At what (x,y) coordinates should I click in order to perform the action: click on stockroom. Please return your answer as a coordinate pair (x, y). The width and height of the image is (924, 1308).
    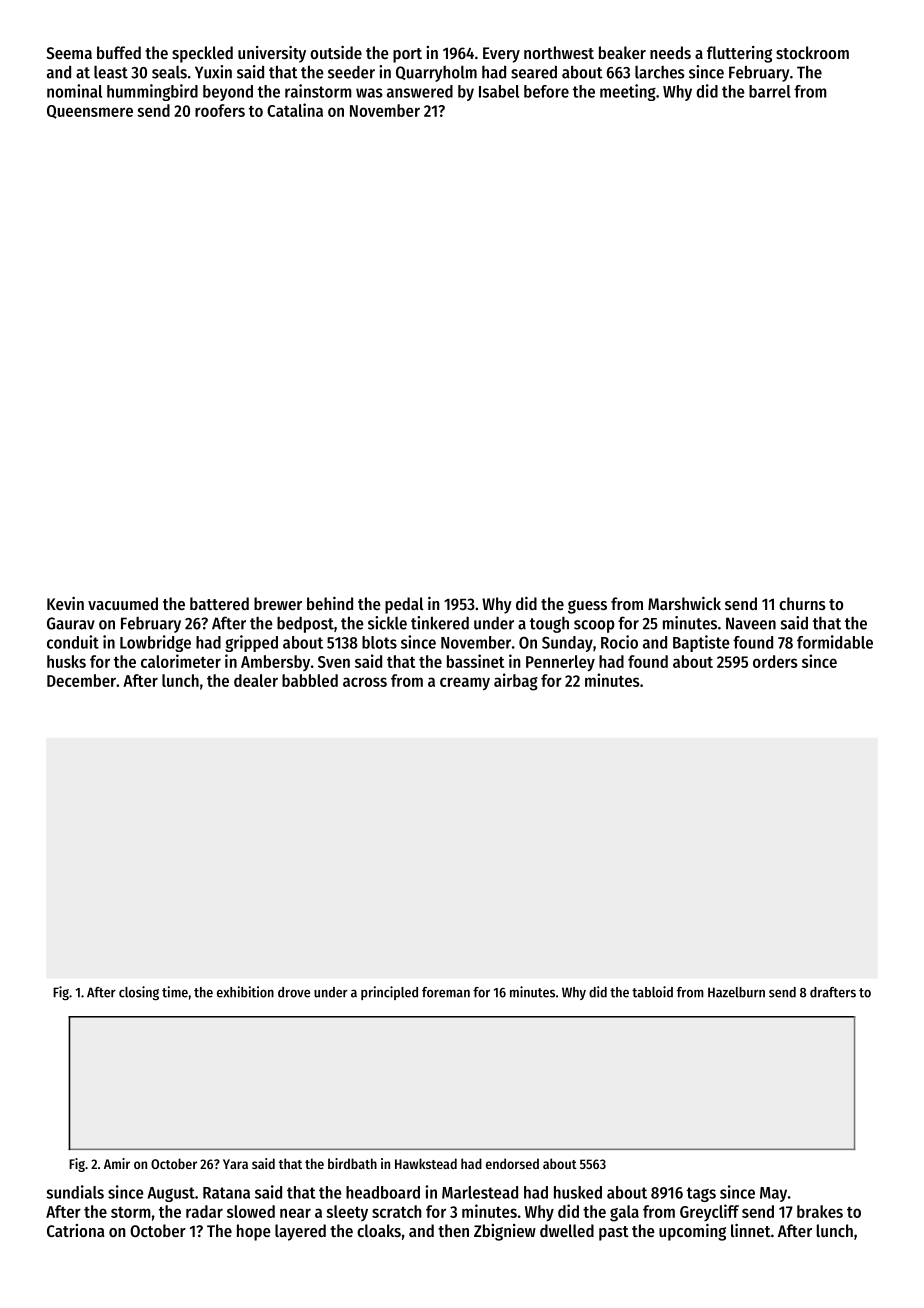
    Looking at the image, I should click on (812, 52).
